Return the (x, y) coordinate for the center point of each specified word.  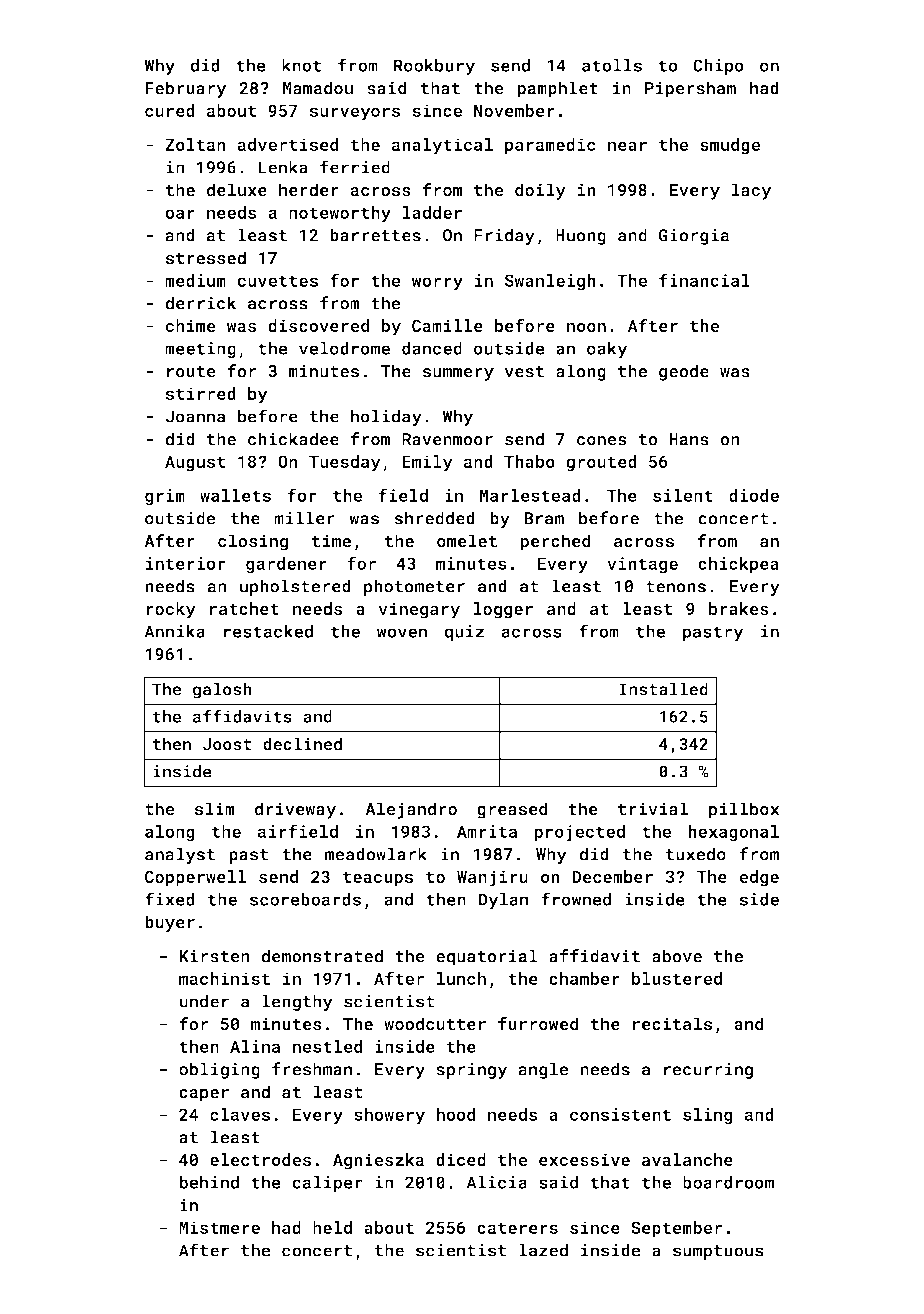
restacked (268, 631)
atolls (612, 65)
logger (503, 610)
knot (301, 65)
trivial (653, 809)
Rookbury (434, 67)
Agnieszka (378, 1161)
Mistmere (219, 1227)
